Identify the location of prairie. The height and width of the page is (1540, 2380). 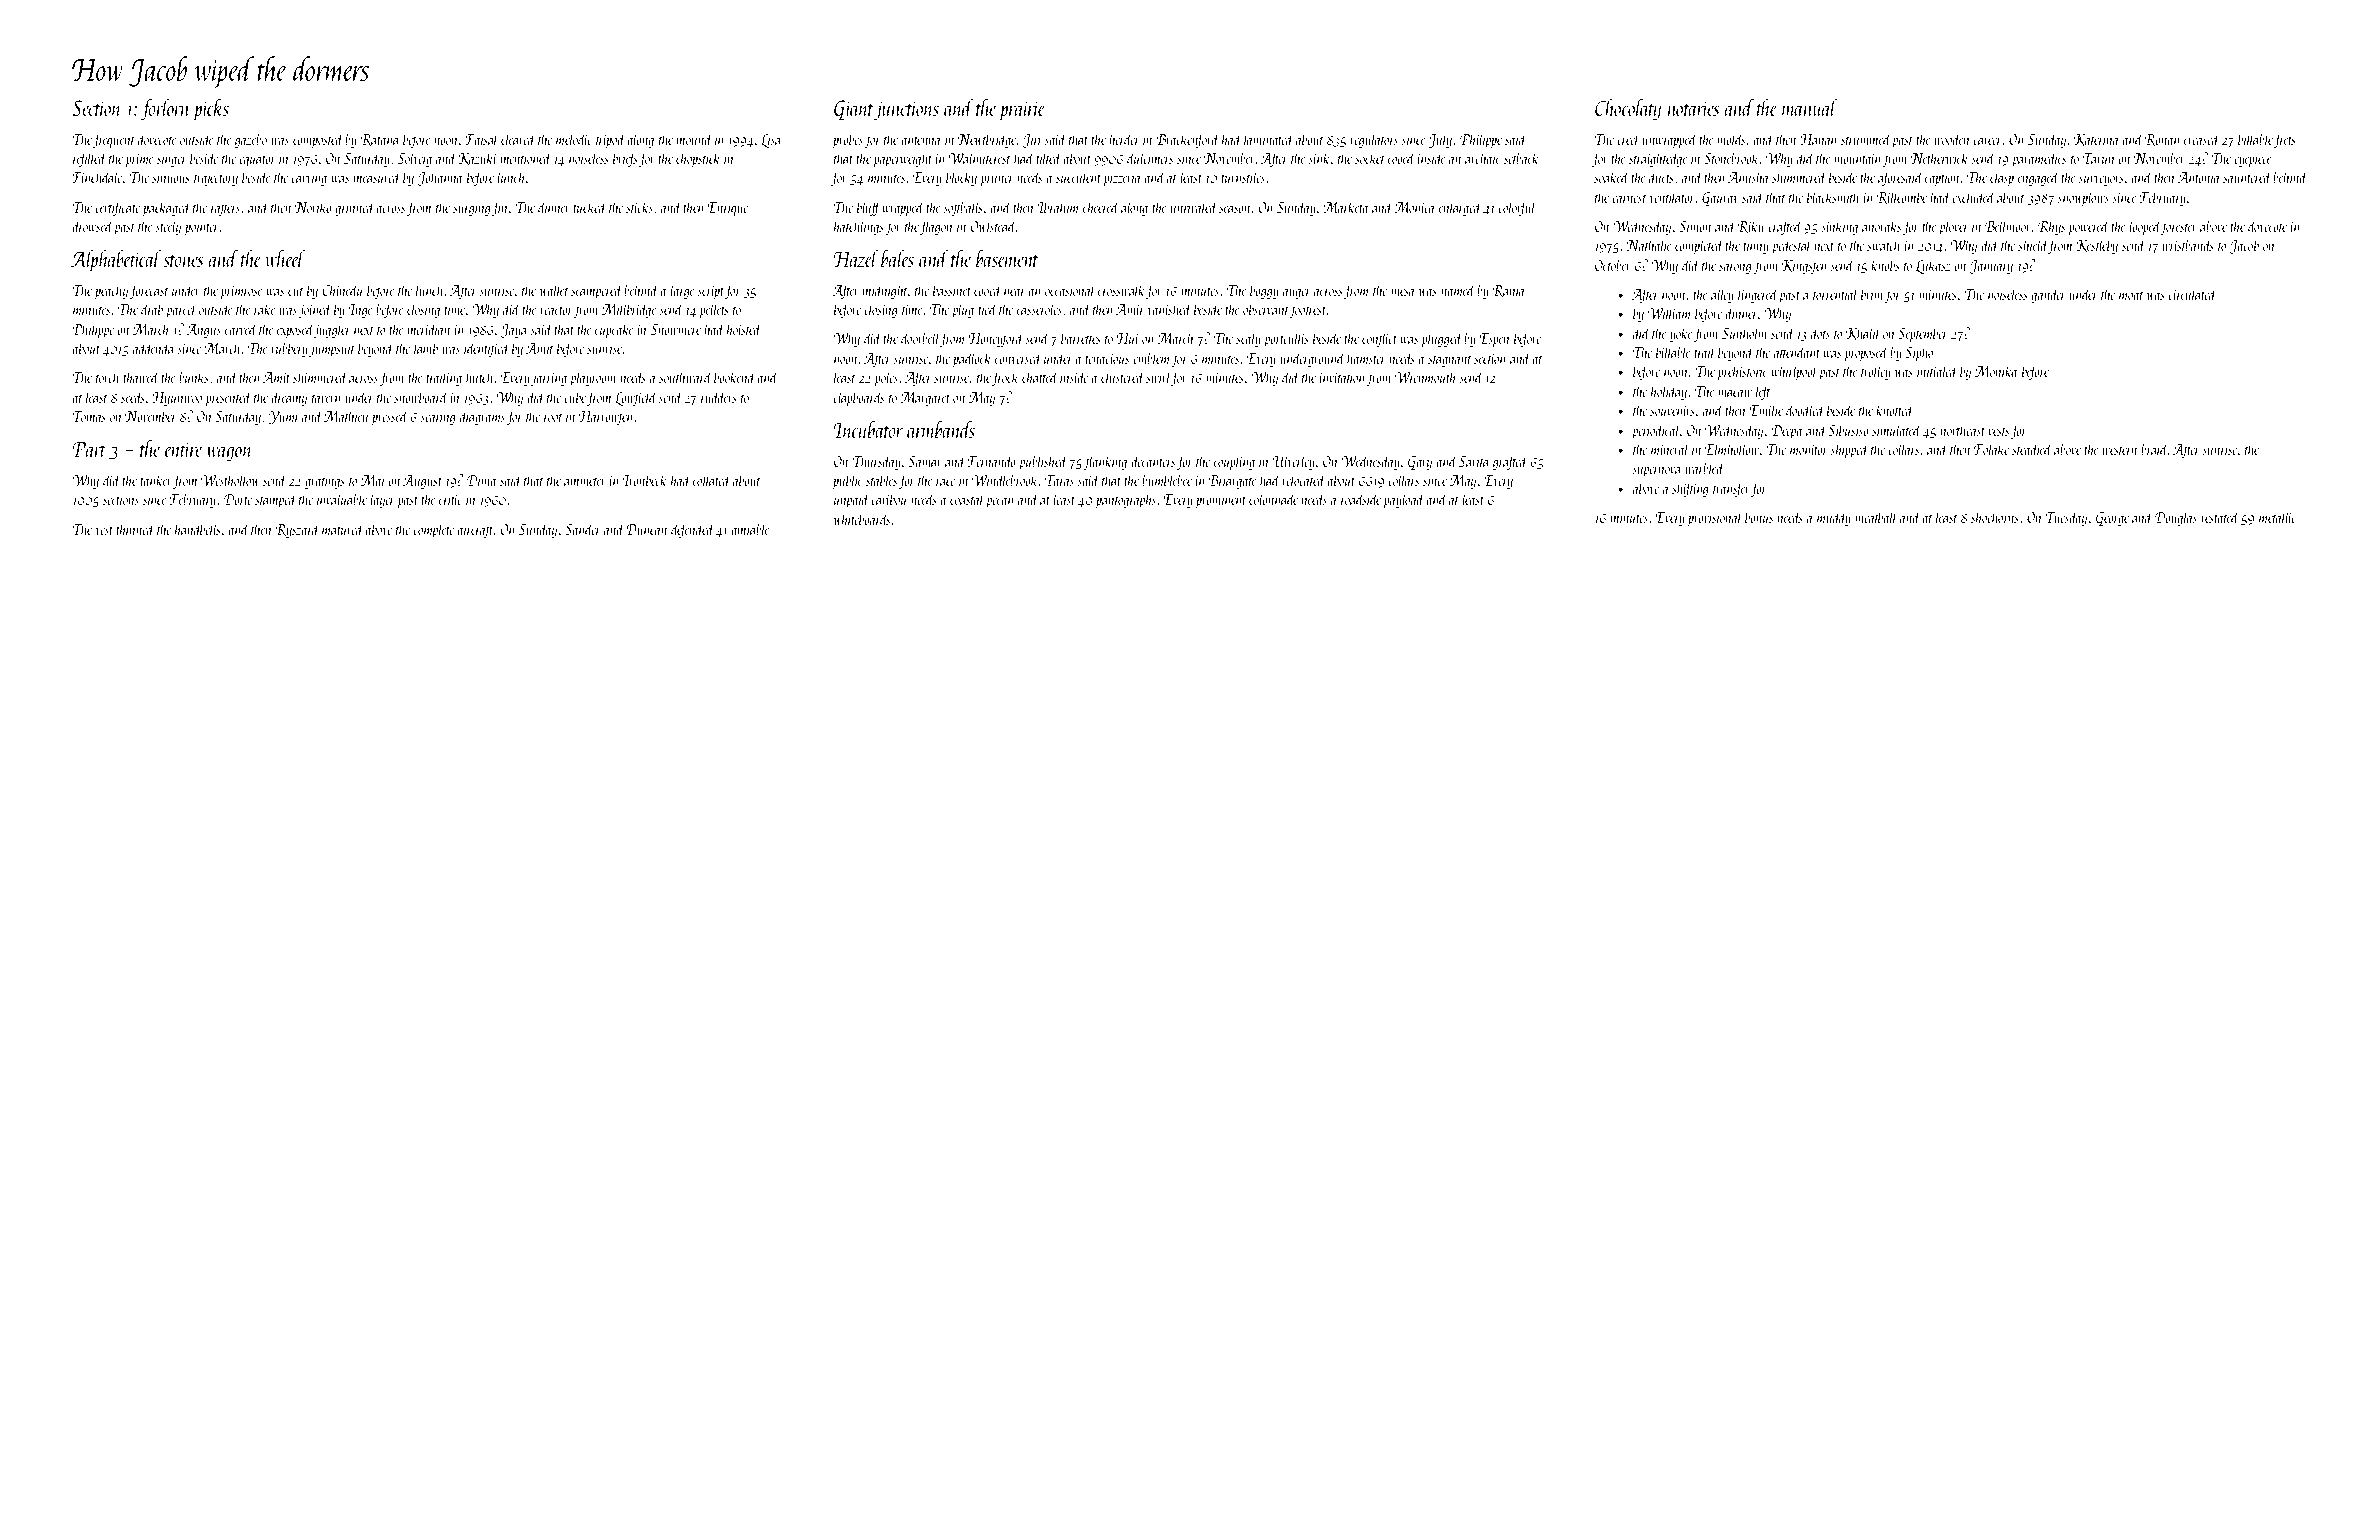
(1022, 111).
